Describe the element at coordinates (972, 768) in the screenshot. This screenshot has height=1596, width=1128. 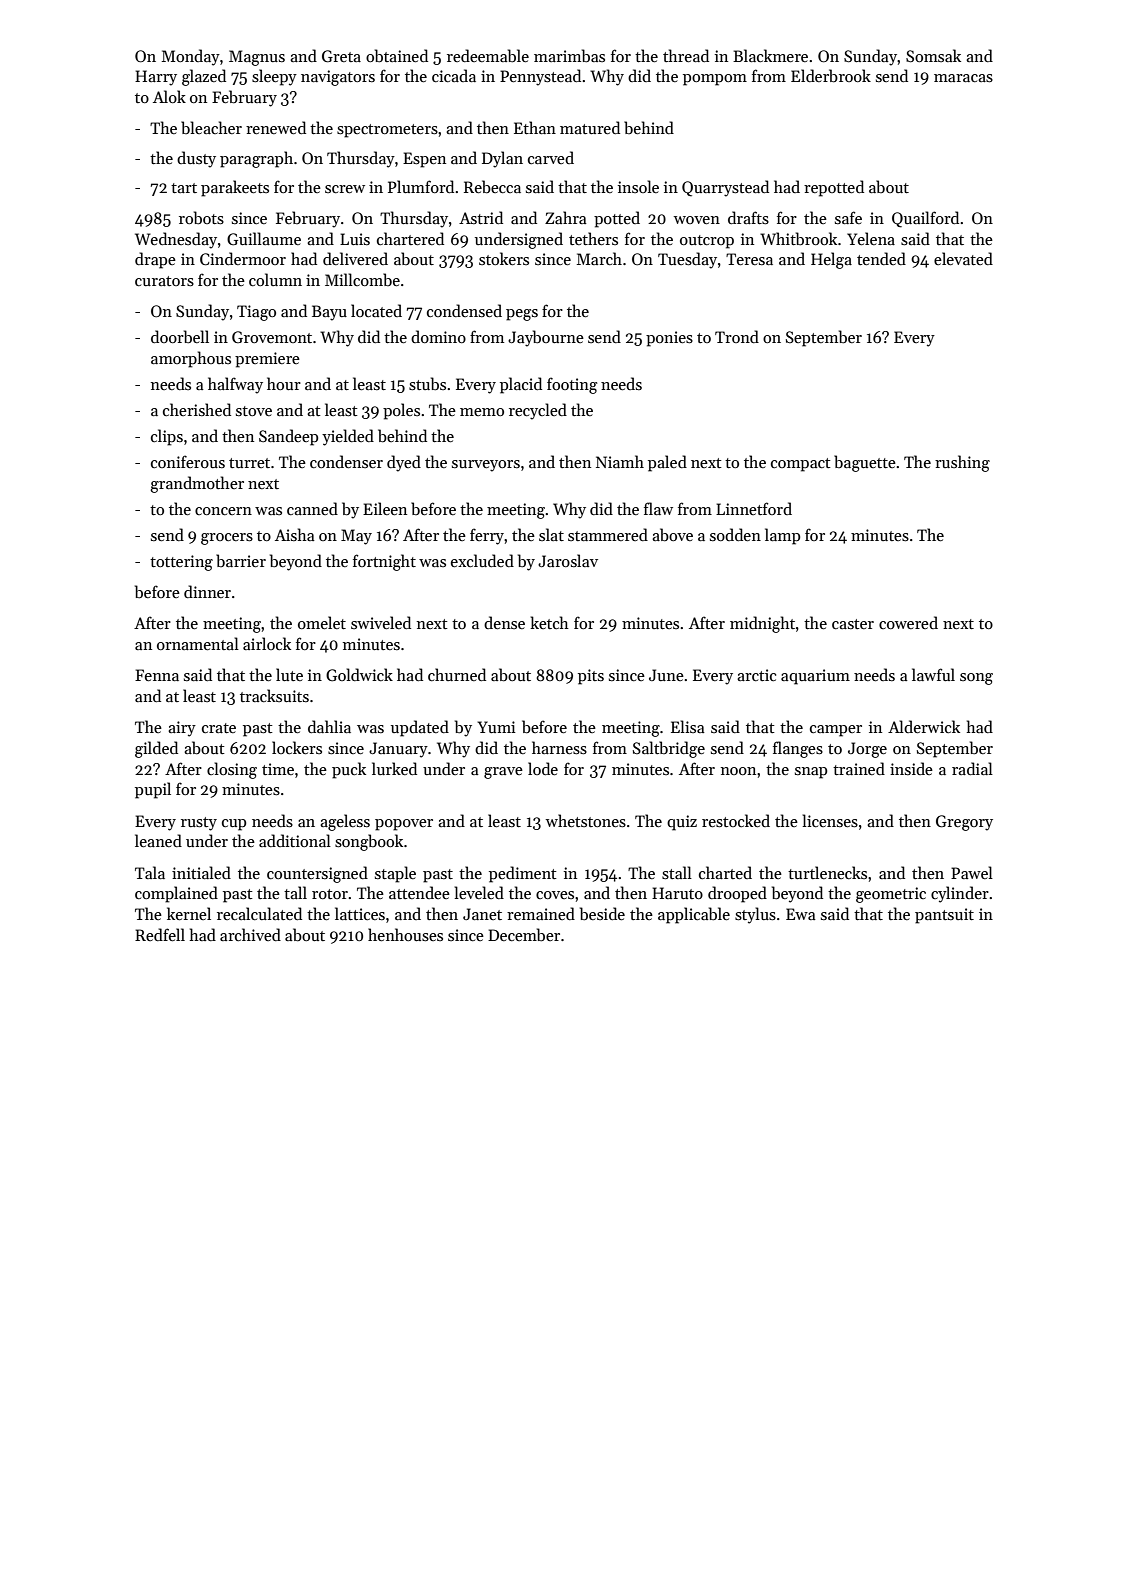
I see `radial` at that location.
